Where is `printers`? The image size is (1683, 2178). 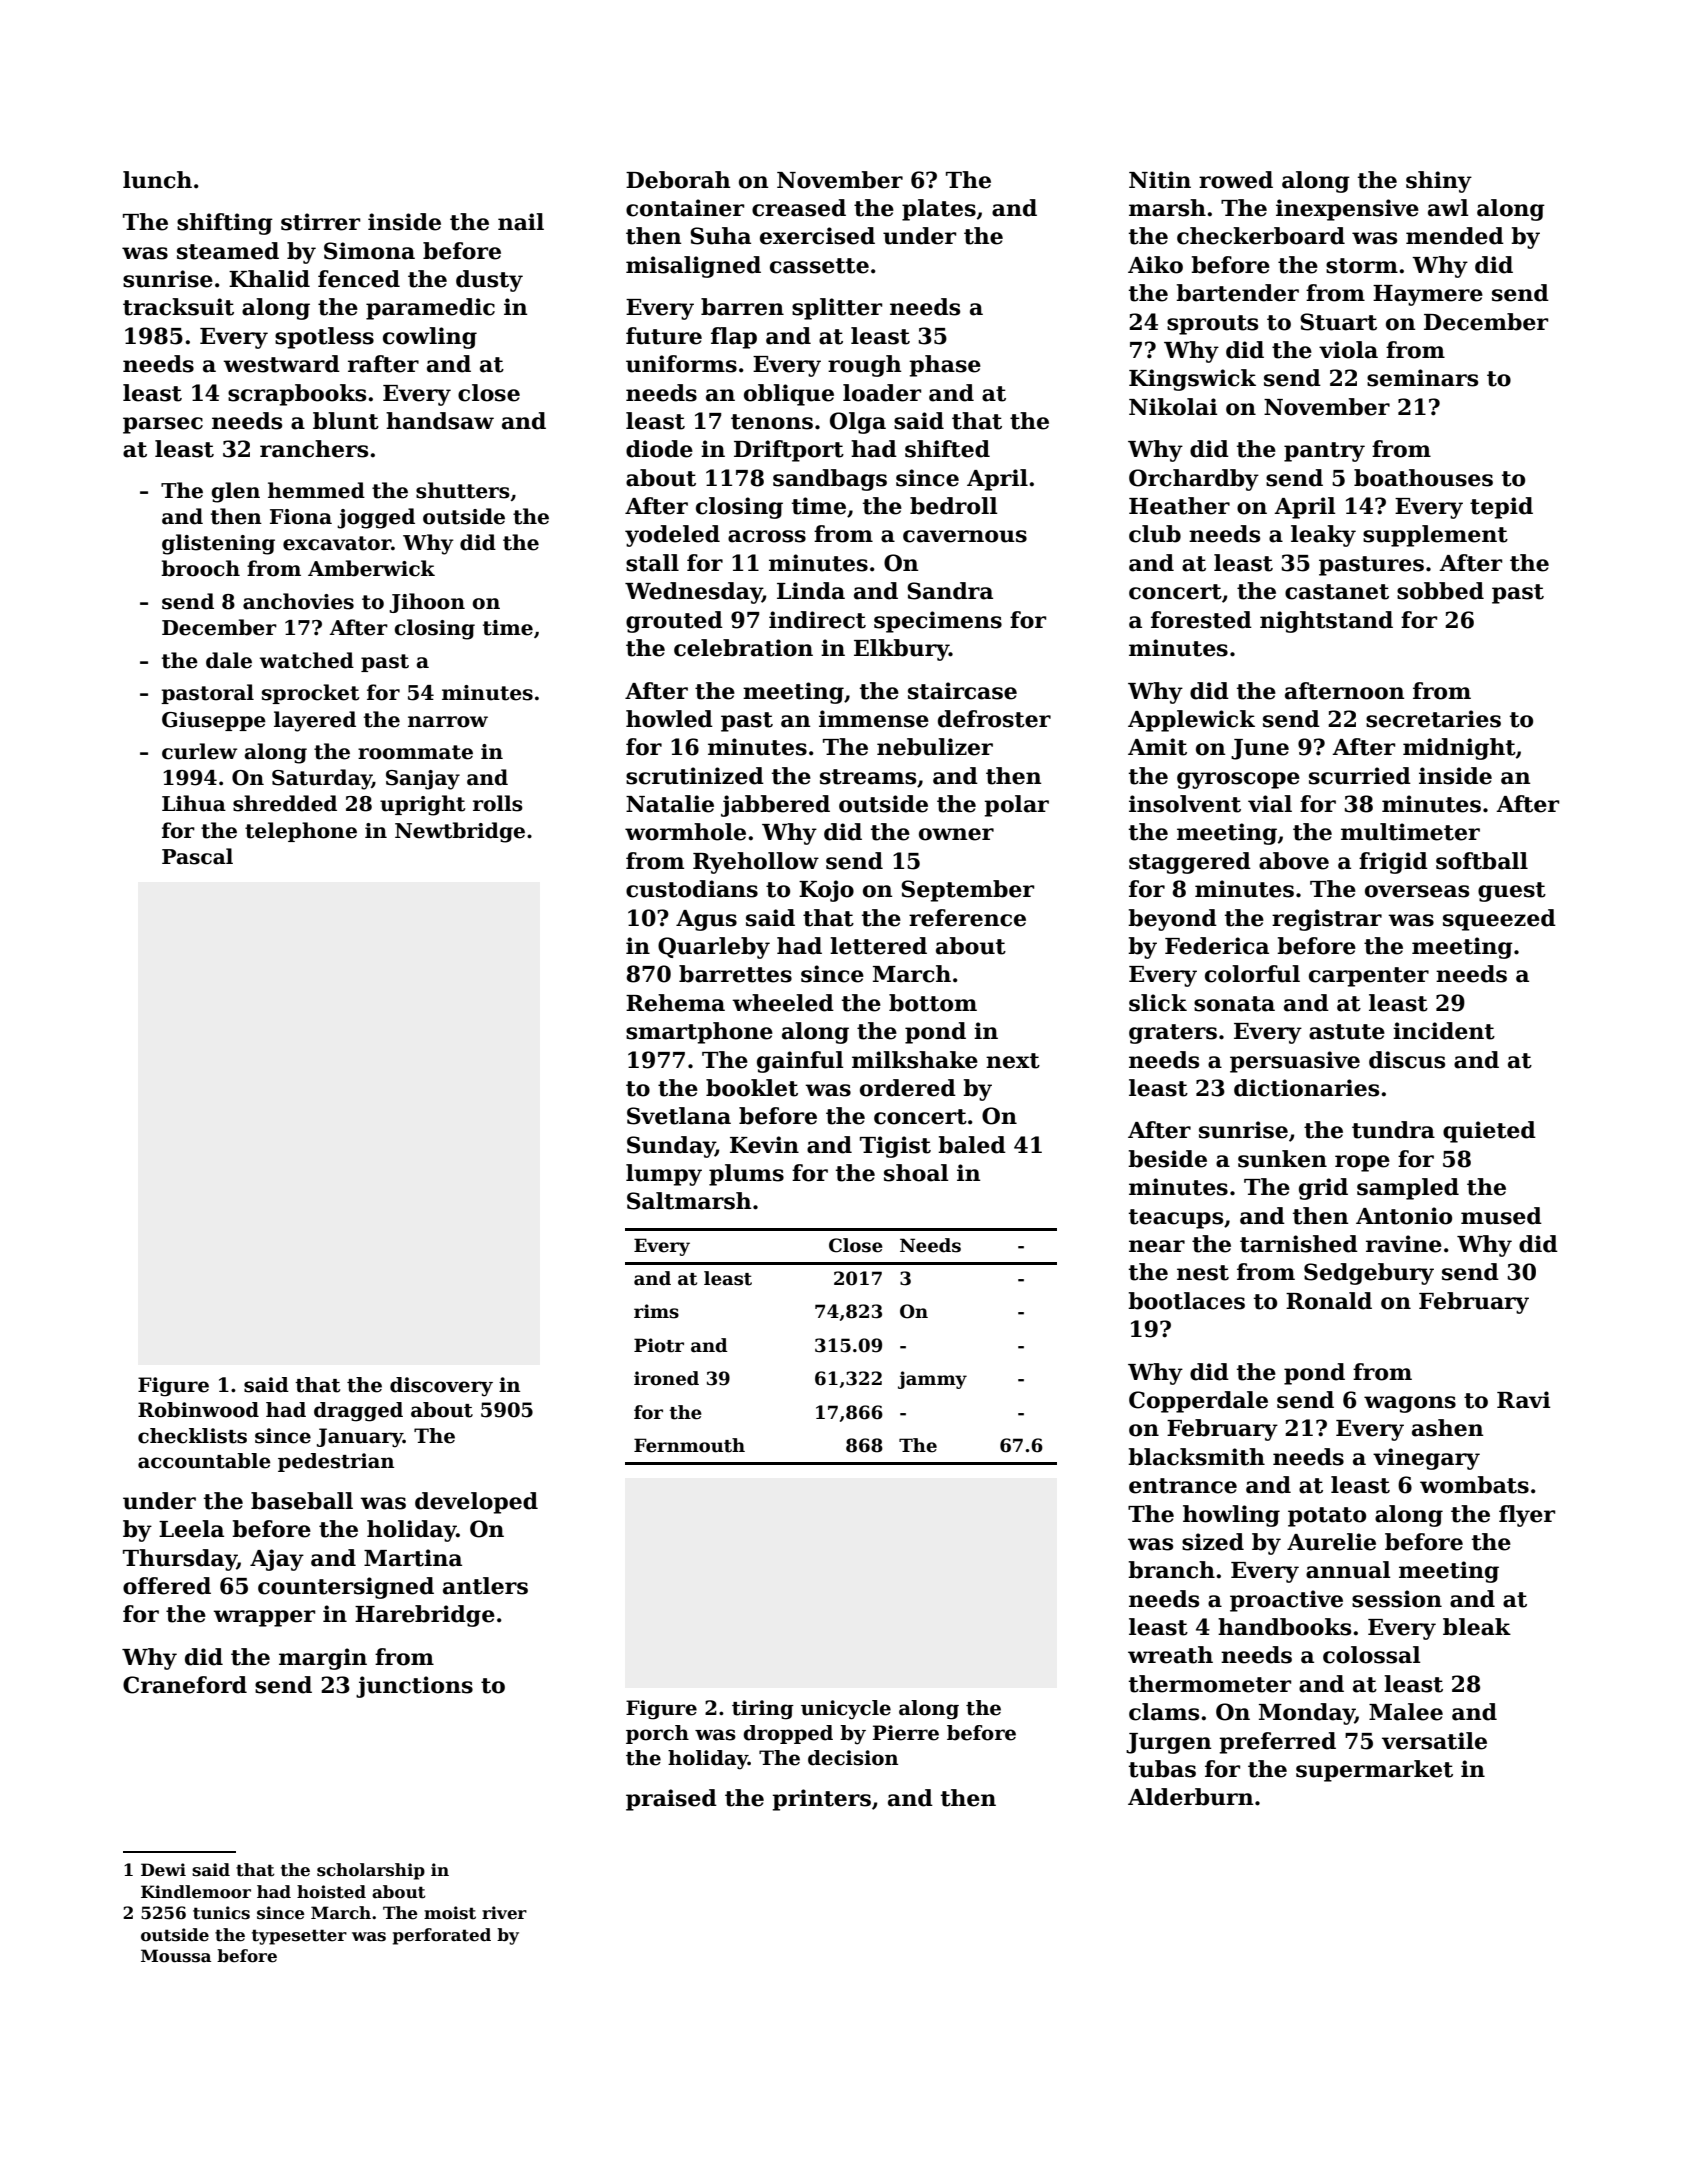 printers is located at coordinates (821, 1800).
